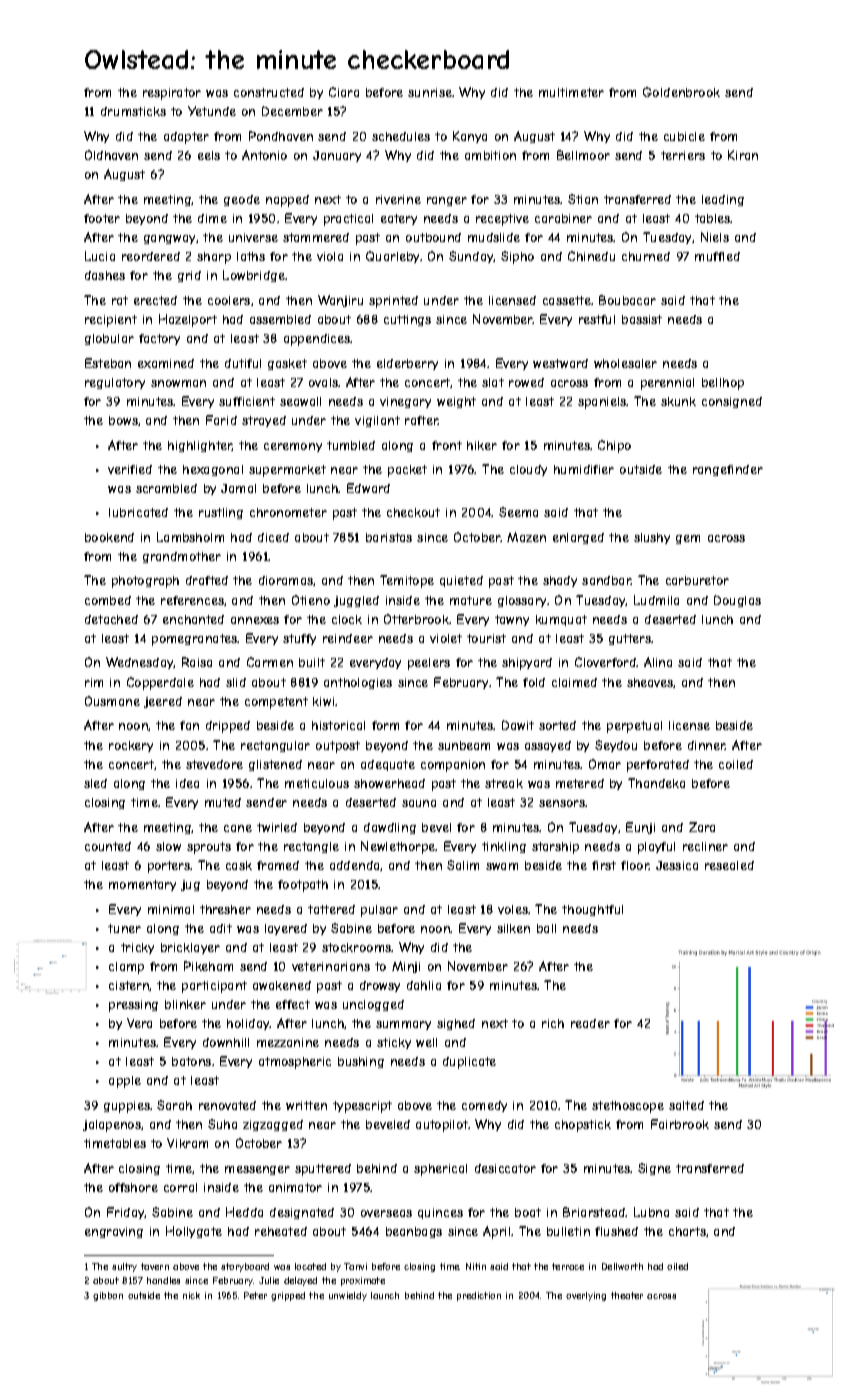 This screenshot has height=1400, width=849. I want to click on nick, so click(191, 1295).
